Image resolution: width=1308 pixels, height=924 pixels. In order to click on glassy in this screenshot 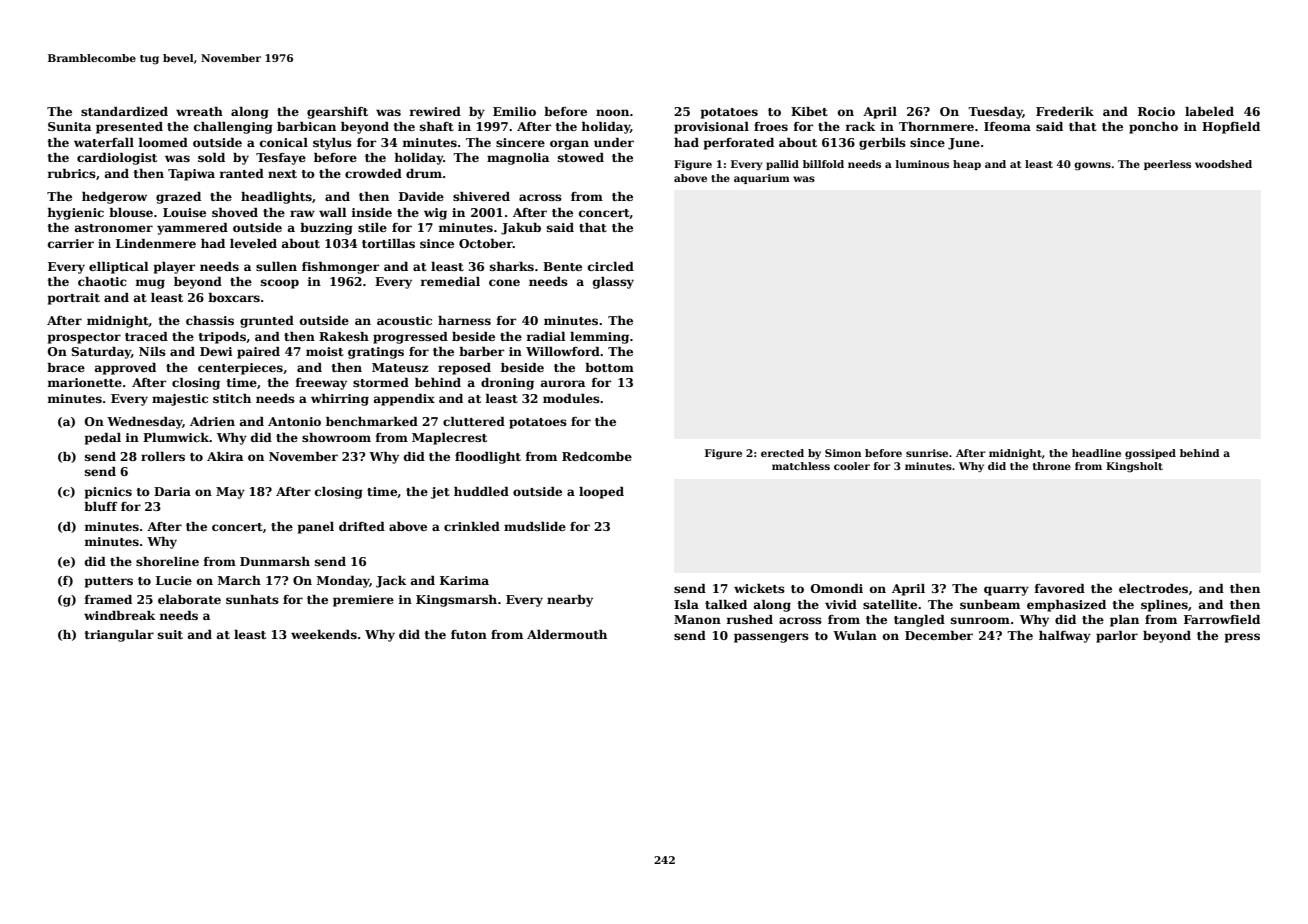, I will do `click(613, 283)`.
